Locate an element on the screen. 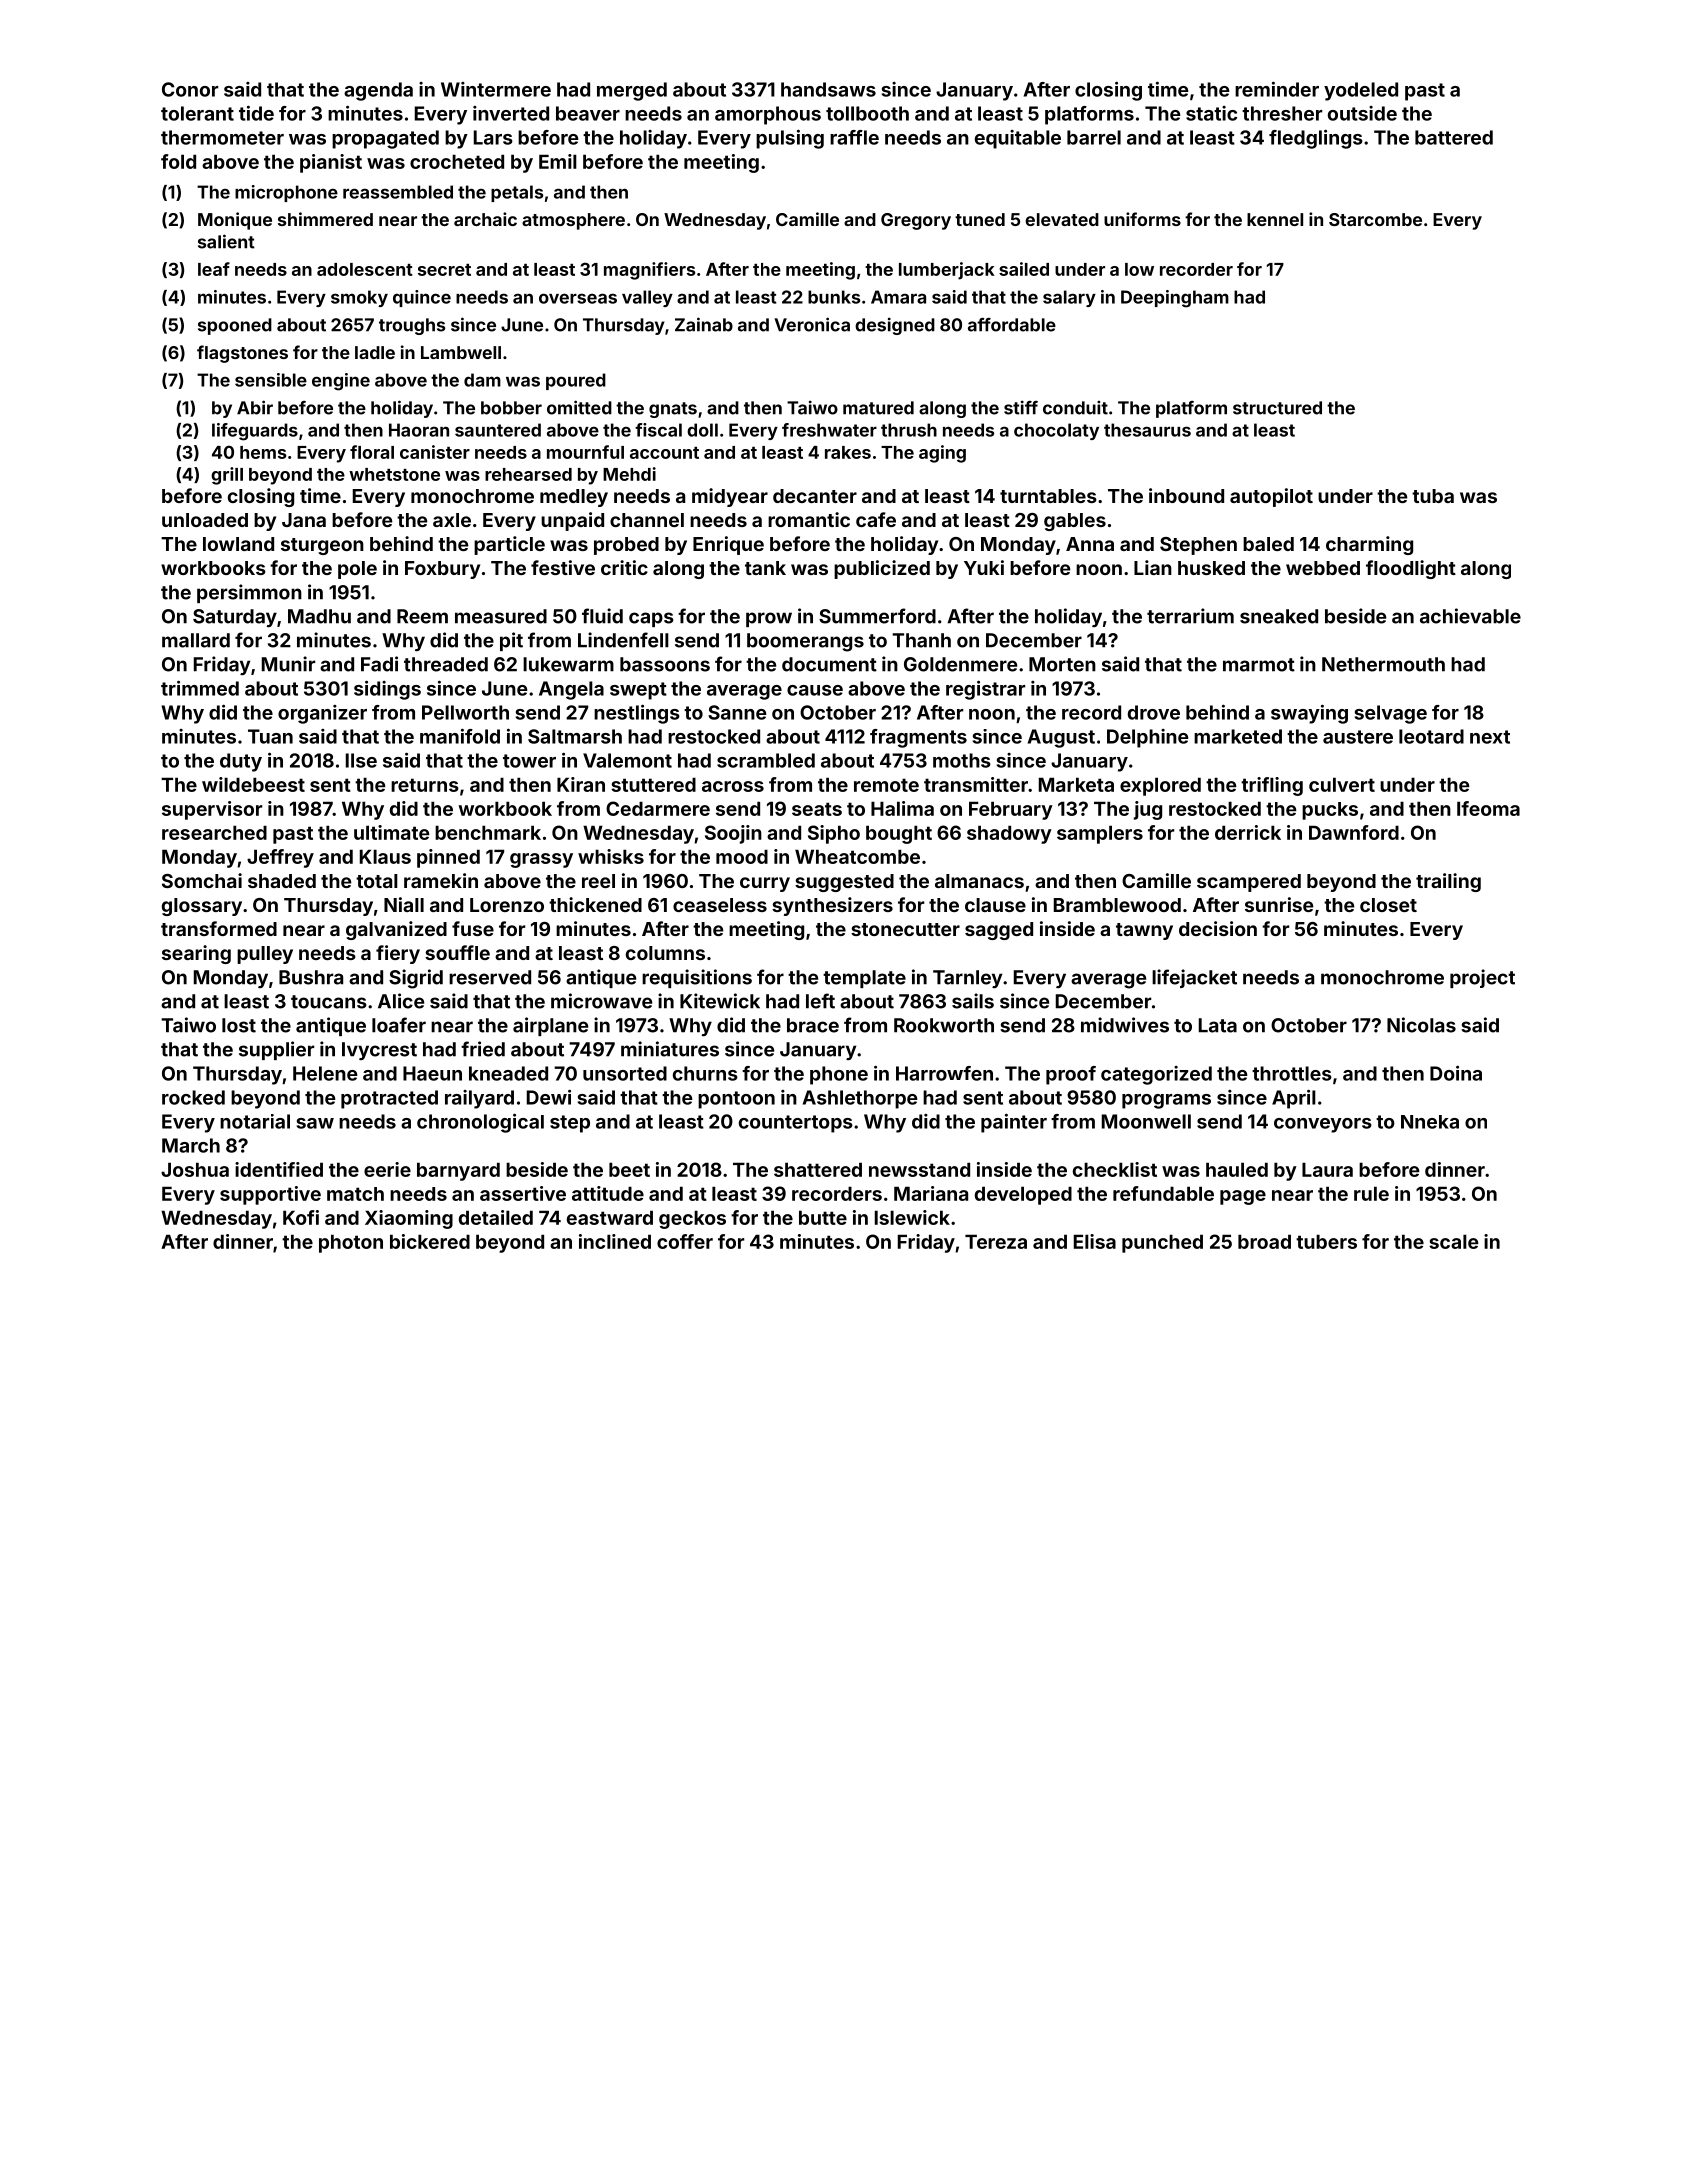 The height and width of the screenshot is (2178, 1683). Angela is located at coordinates (571, 690).
